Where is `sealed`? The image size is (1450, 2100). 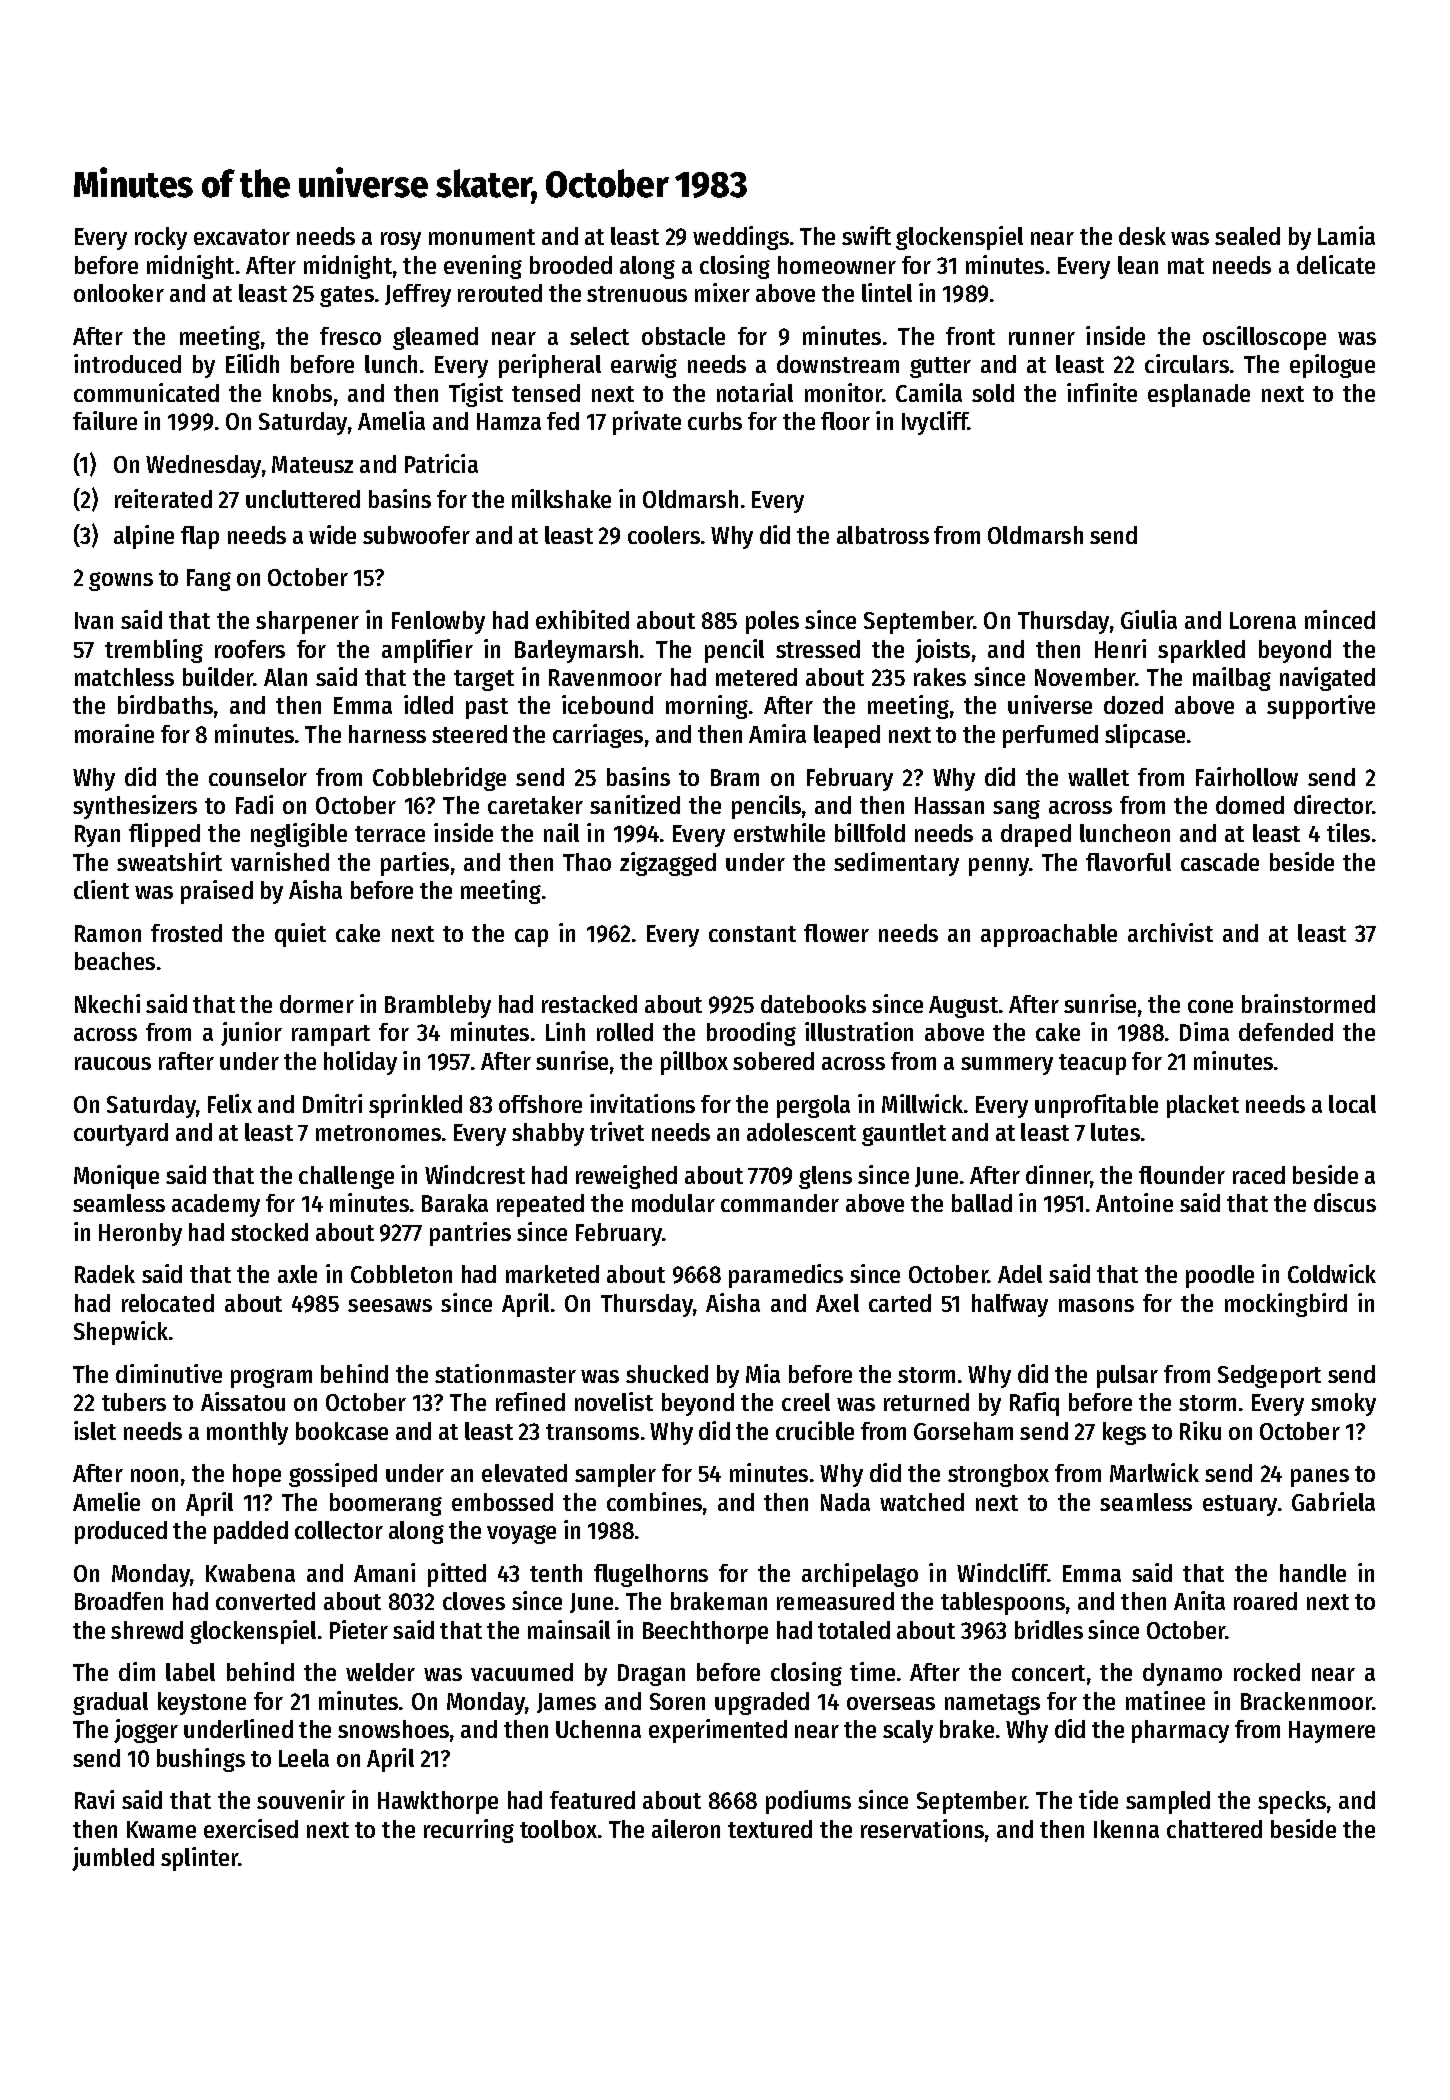
sealed is located at coordinates (1247, 236).
